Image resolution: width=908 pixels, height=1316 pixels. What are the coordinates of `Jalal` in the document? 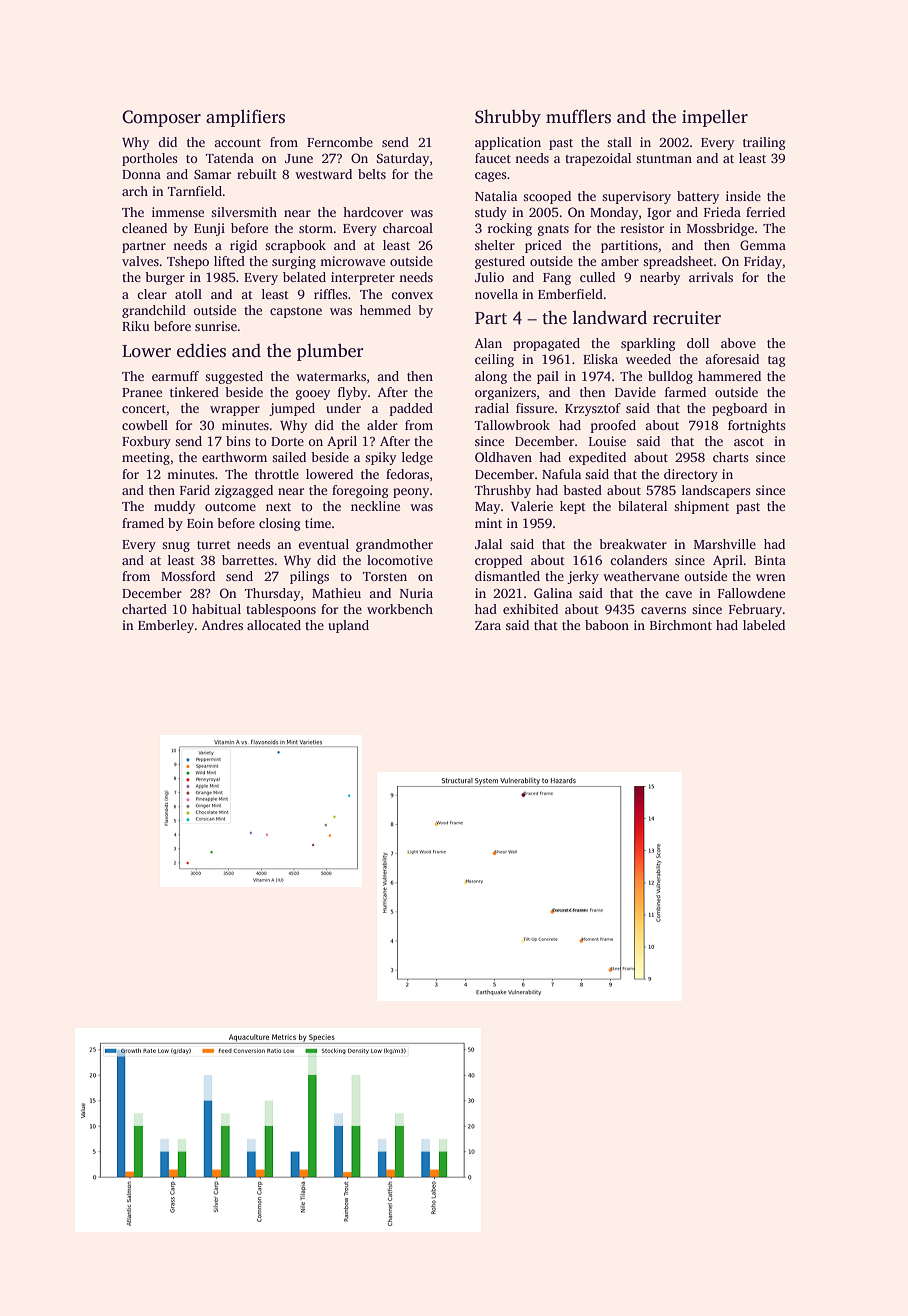 It's located at (488, 544).
